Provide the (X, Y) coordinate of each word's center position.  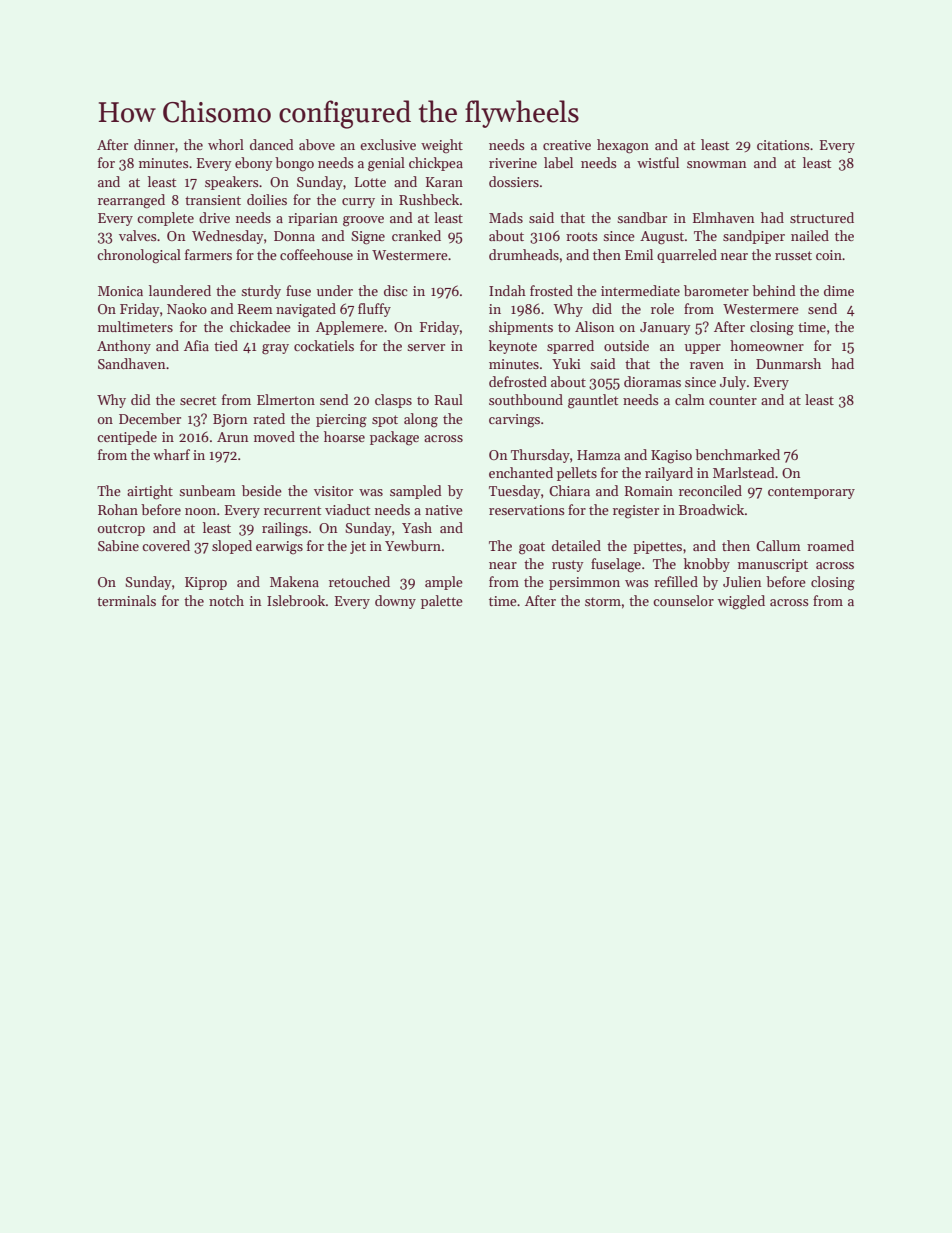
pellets (577, 474)
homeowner (767, 345)
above (317, 144)
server (426, 347)
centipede (127, 438)
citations (783, 145)
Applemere (350, 328)
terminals (126, 600)
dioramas (652, 381)
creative (567, 145)
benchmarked (737, 454)
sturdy (261, 292)
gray (275, 349)
